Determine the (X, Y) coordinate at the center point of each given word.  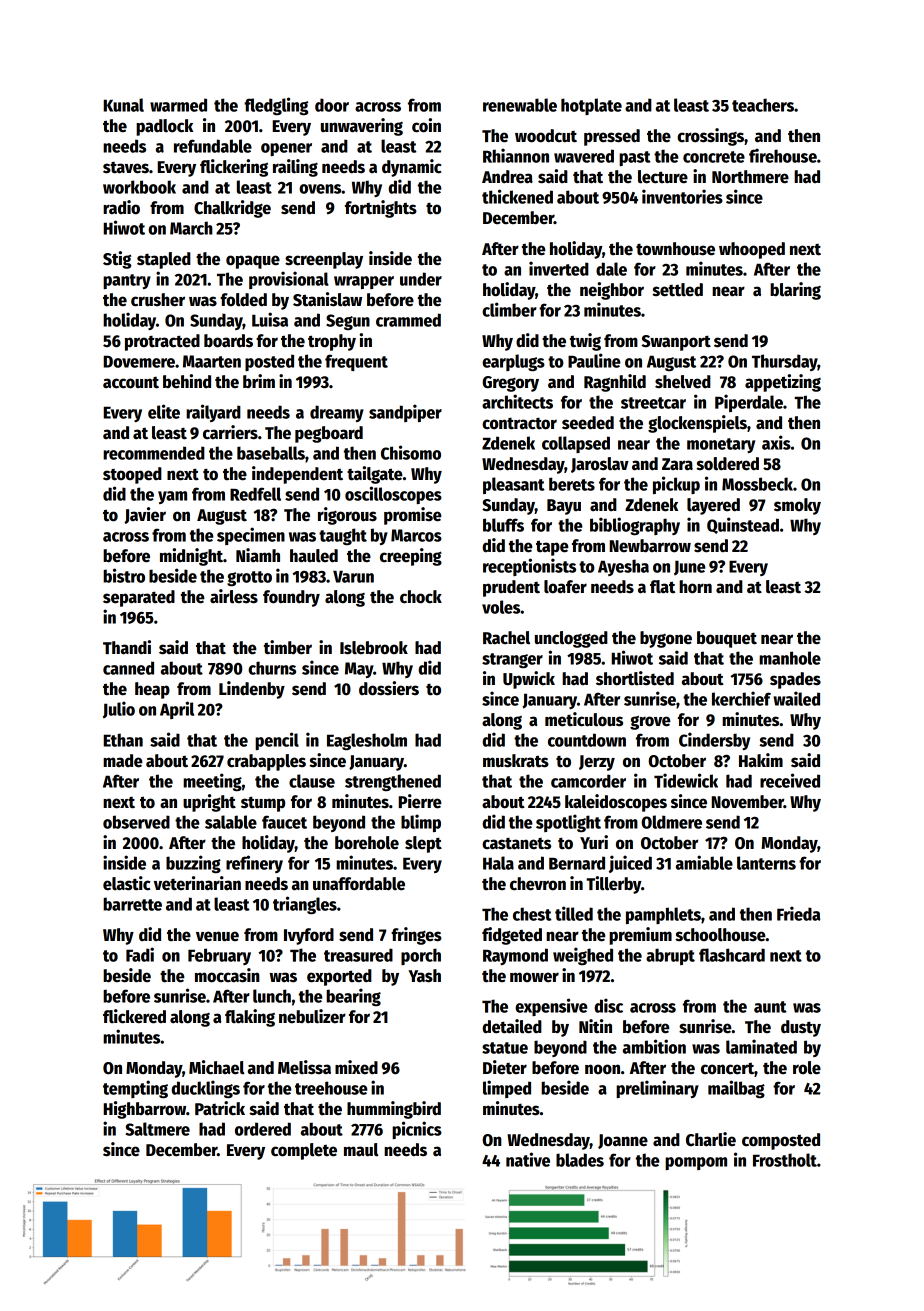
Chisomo (411, 452)
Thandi (127, 647)
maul (361, 1150)
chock (421, 597)
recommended (154, 453)
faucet (284, 822)
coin (426, 125)
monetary (721, 445)
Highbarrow (144, 1110)
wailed (796, 698)
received (790, 780)
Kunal (123, 105)
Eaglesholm (367, 741)
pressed (612, 137)
